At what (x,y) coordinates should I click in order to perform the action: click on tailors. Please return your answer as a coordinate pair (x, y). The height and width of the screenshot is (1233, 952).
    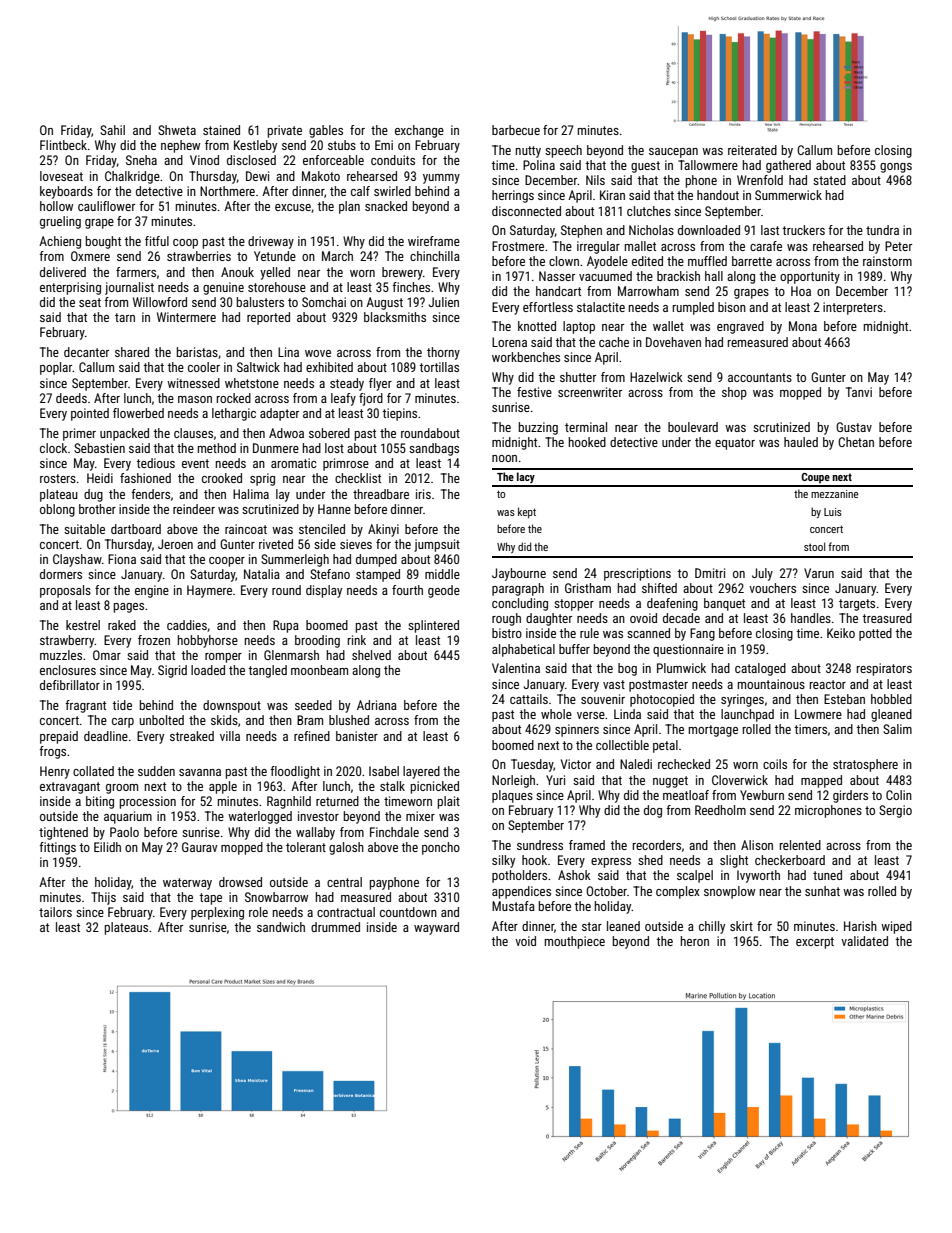
    Looking at the image, I should click on (55, 912).
